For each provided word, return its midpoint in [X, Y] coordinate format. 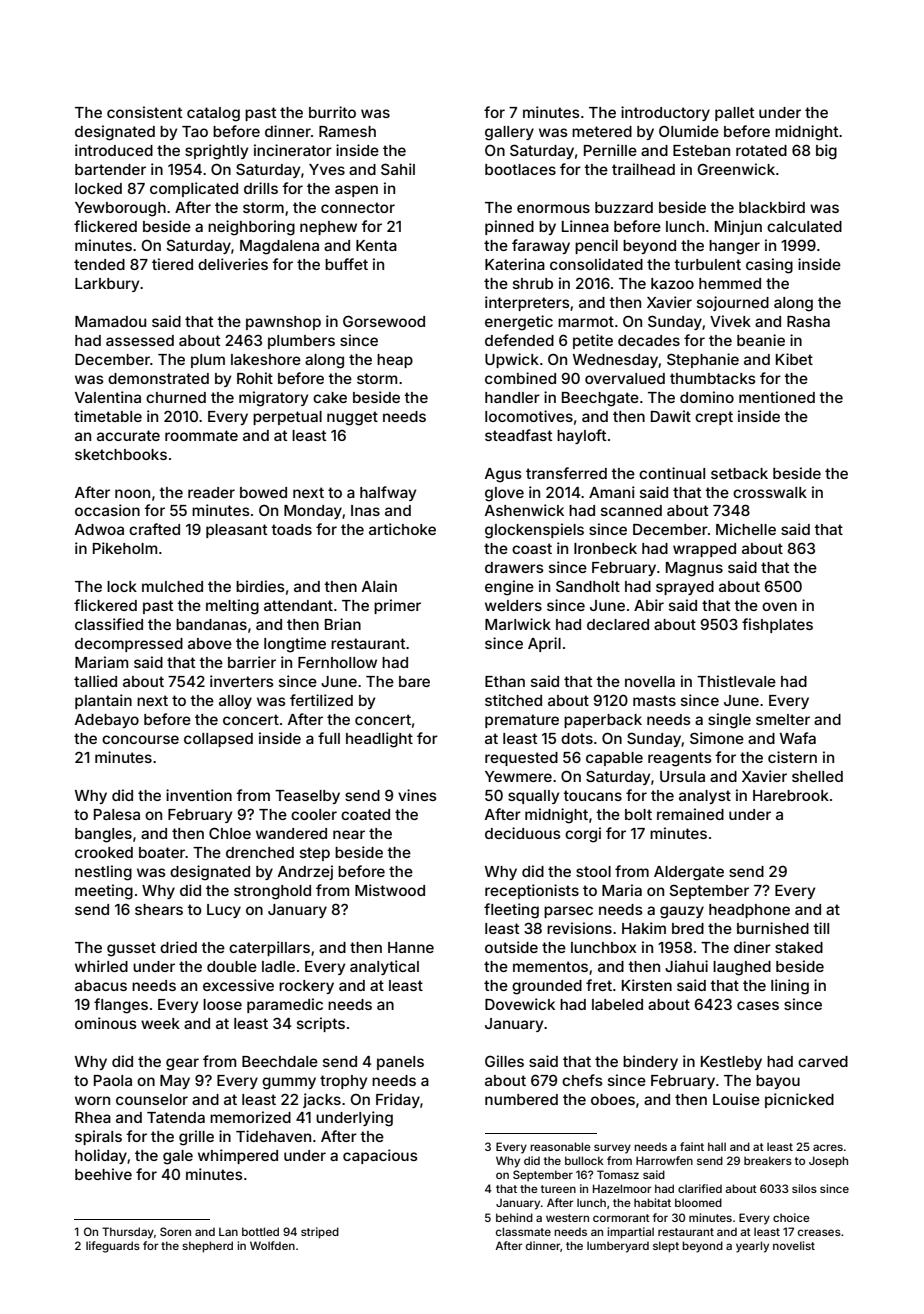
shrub [533, 283]
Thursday [128, 1233]
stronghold [272, 892]
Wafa [798, 738]
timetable [108, 416]
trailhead [643, 169]
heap [395, 361]
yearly [752, 1247]
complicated [194, 189]
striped [320, 1233]
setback [739, 473]
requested [521, 759]
